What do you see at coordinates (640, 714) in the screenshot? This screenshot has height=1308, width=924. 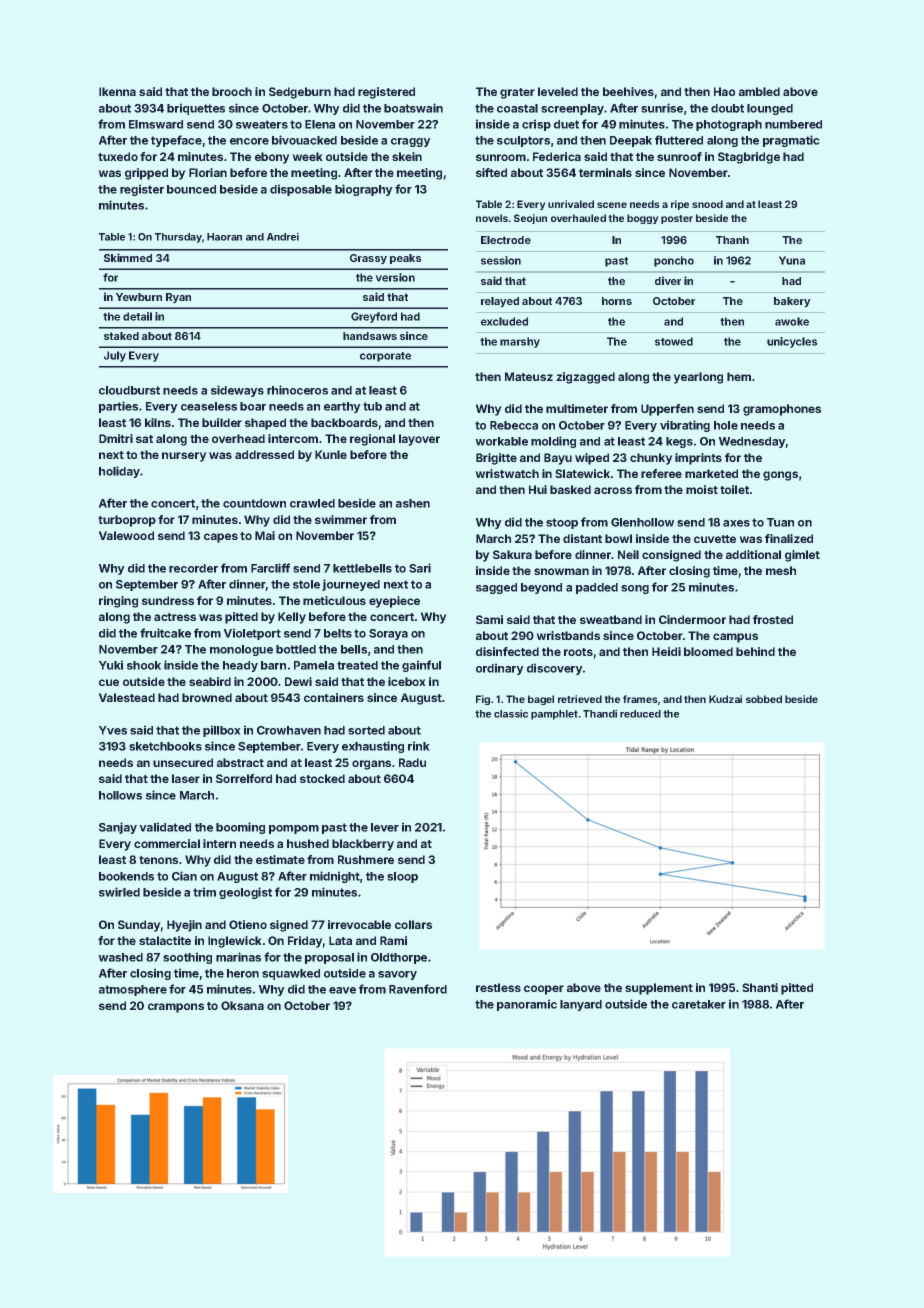 I see `reduced` at bounding box center [640, 714].
